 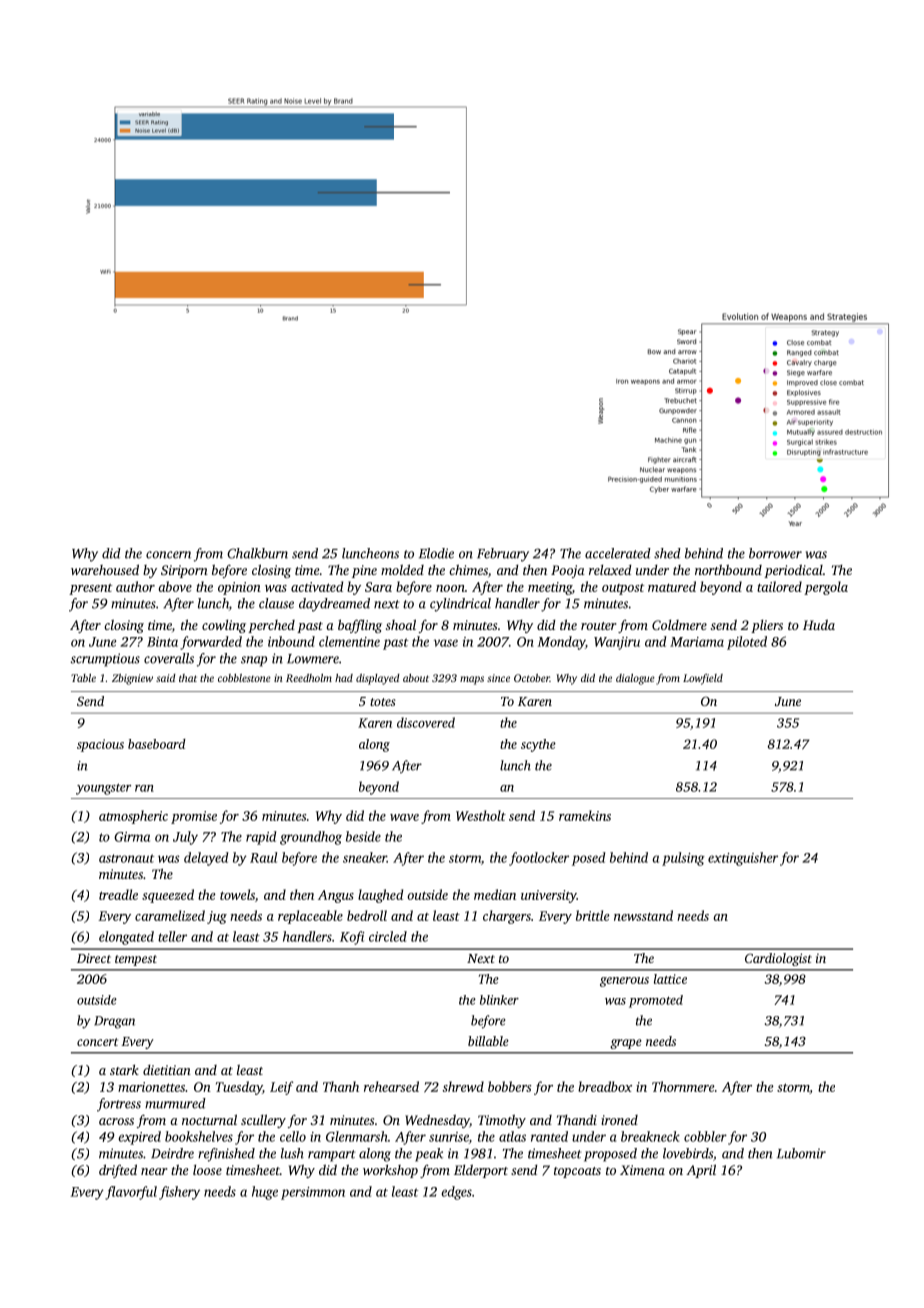 I want to click on stark, so click(x=124, y=1070).
